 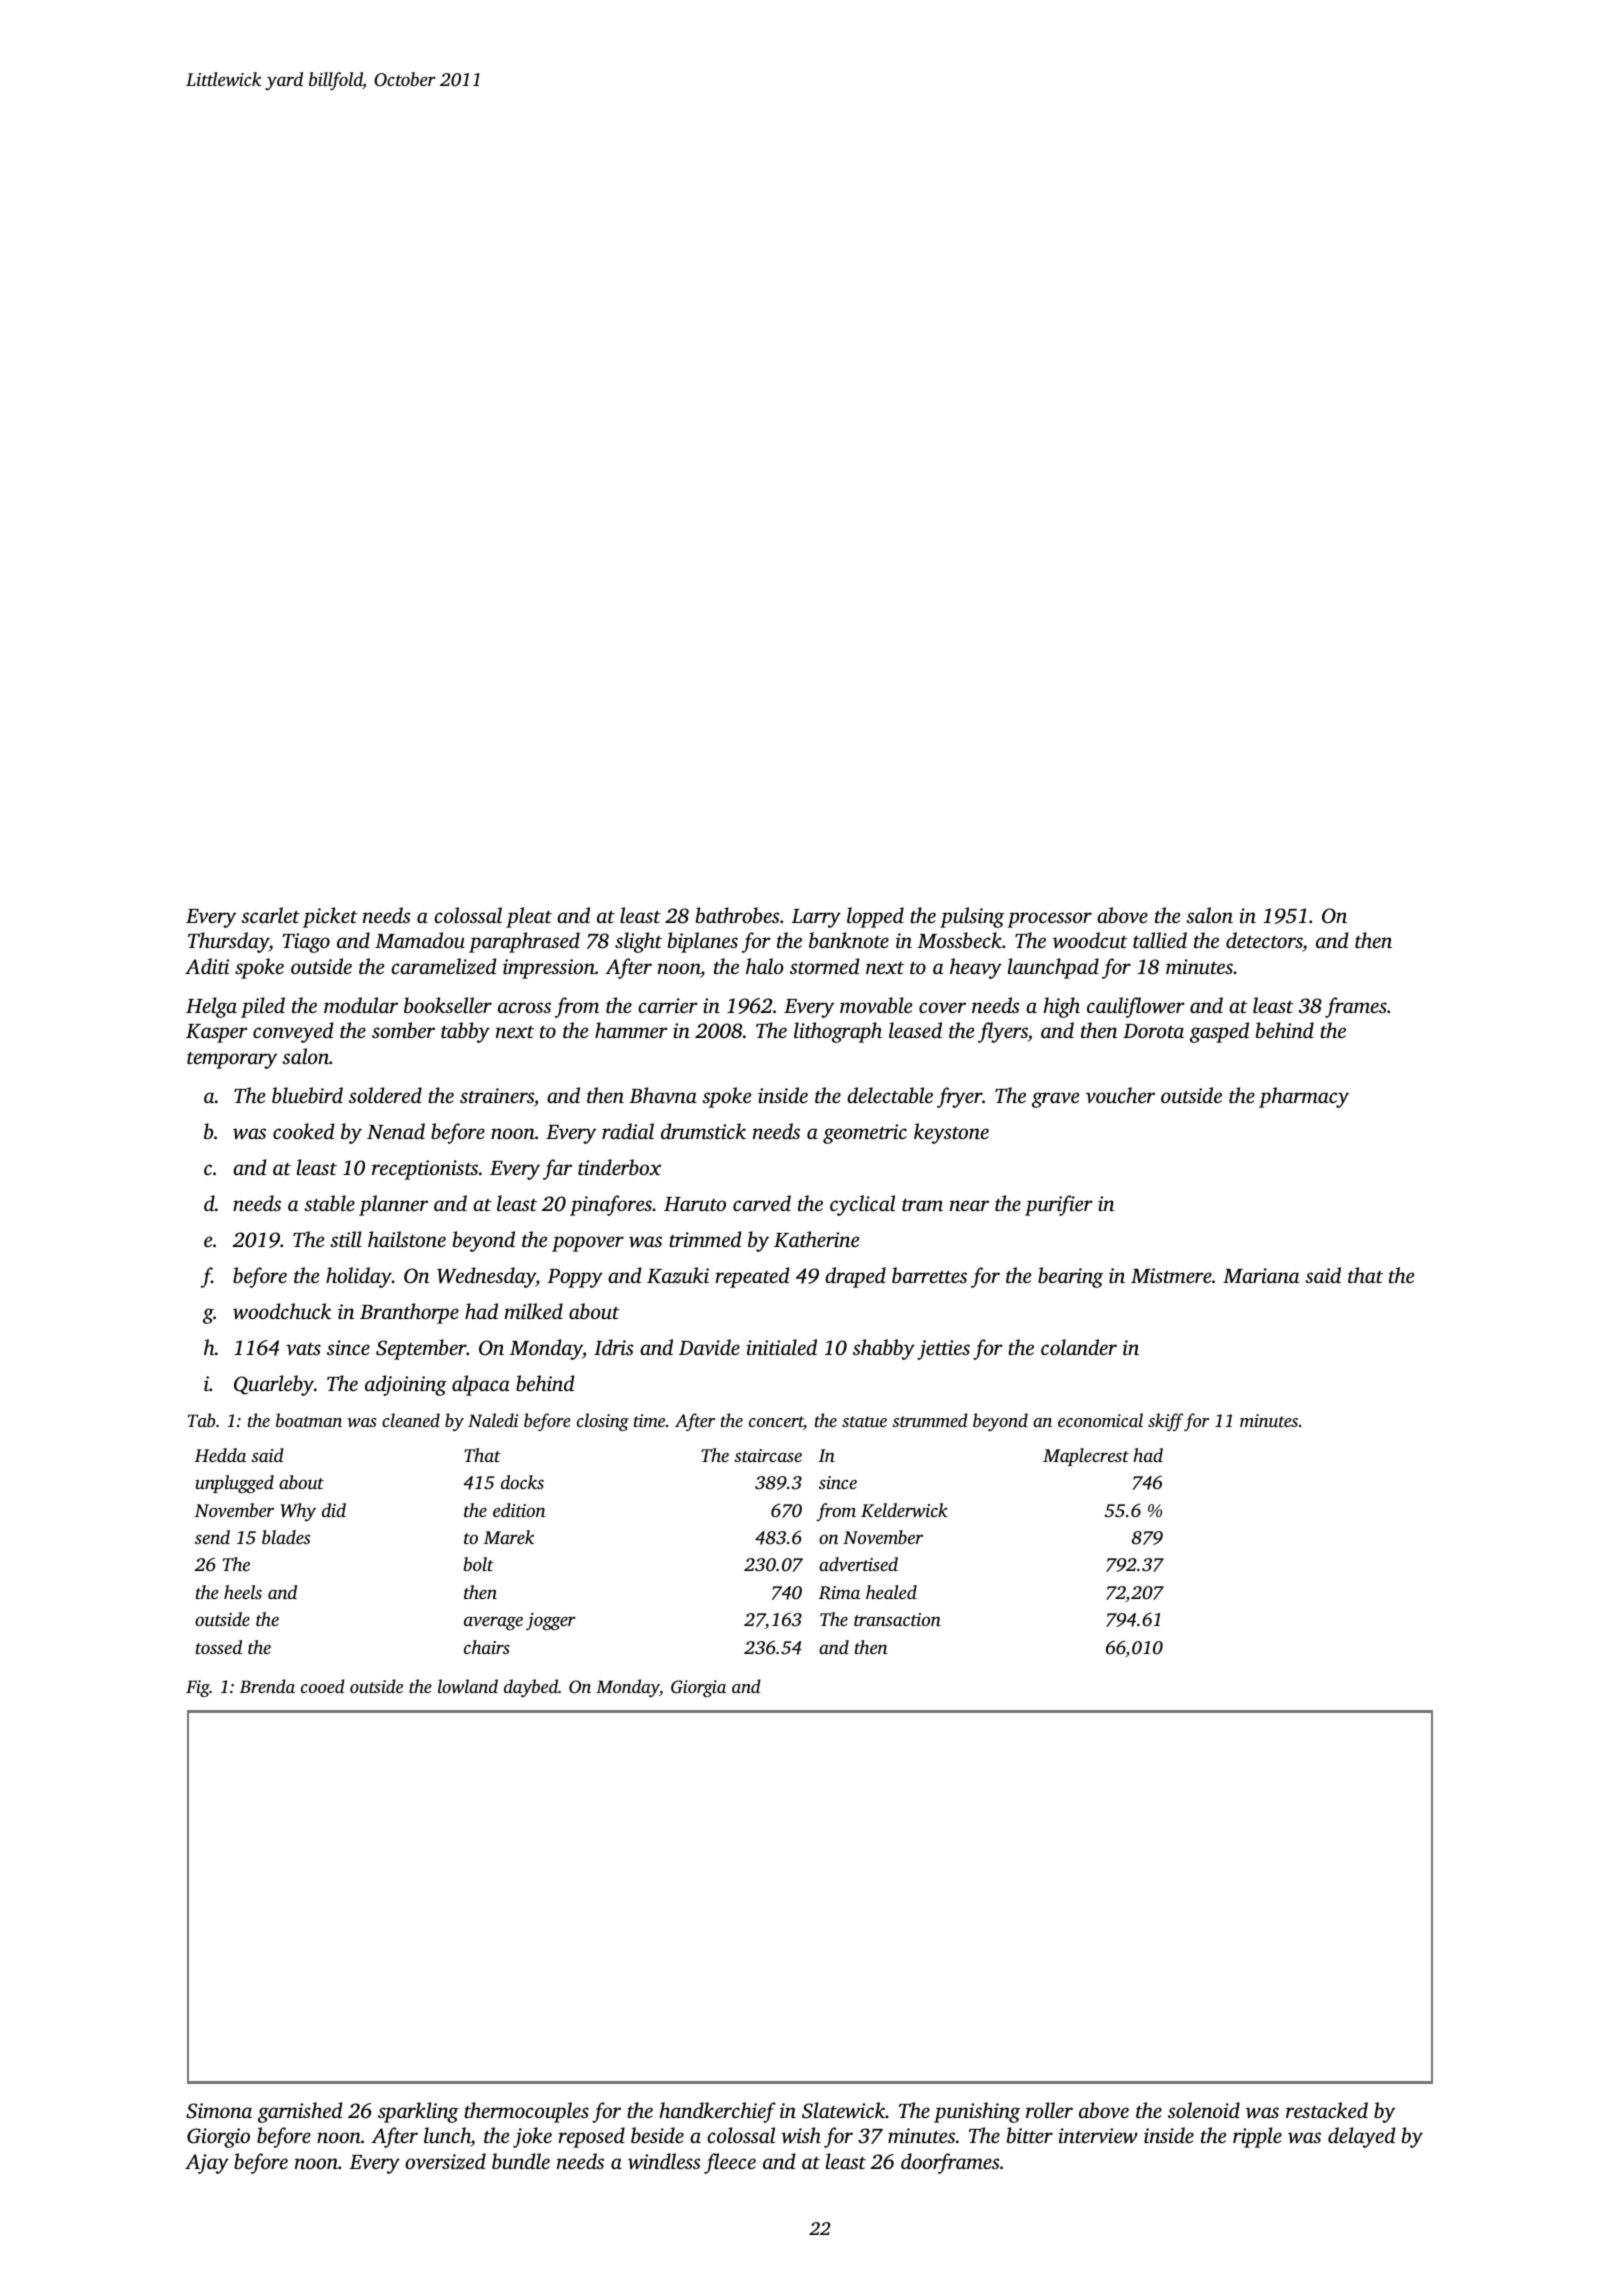 I want to click on delectable, so click(x=890, y=1095).
